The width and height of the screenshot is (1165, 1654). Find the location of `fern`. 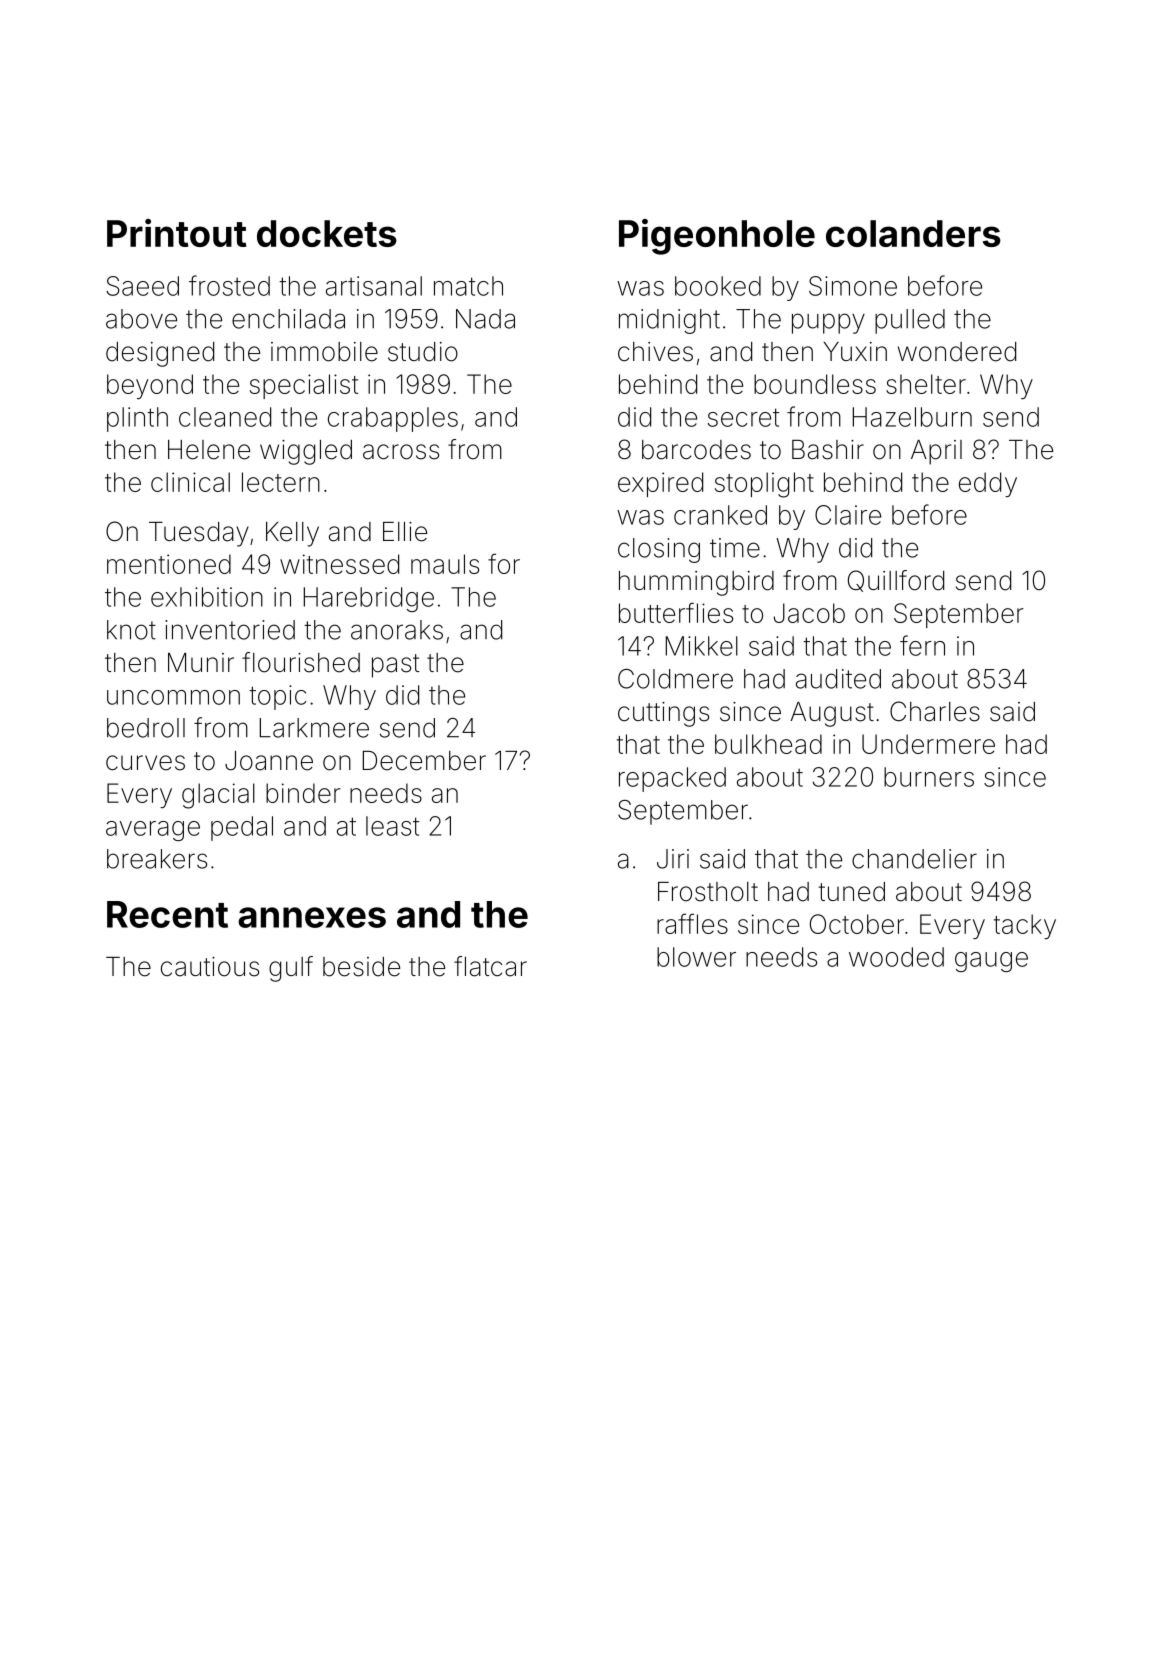

fern is located at coordinates (922, 645).
